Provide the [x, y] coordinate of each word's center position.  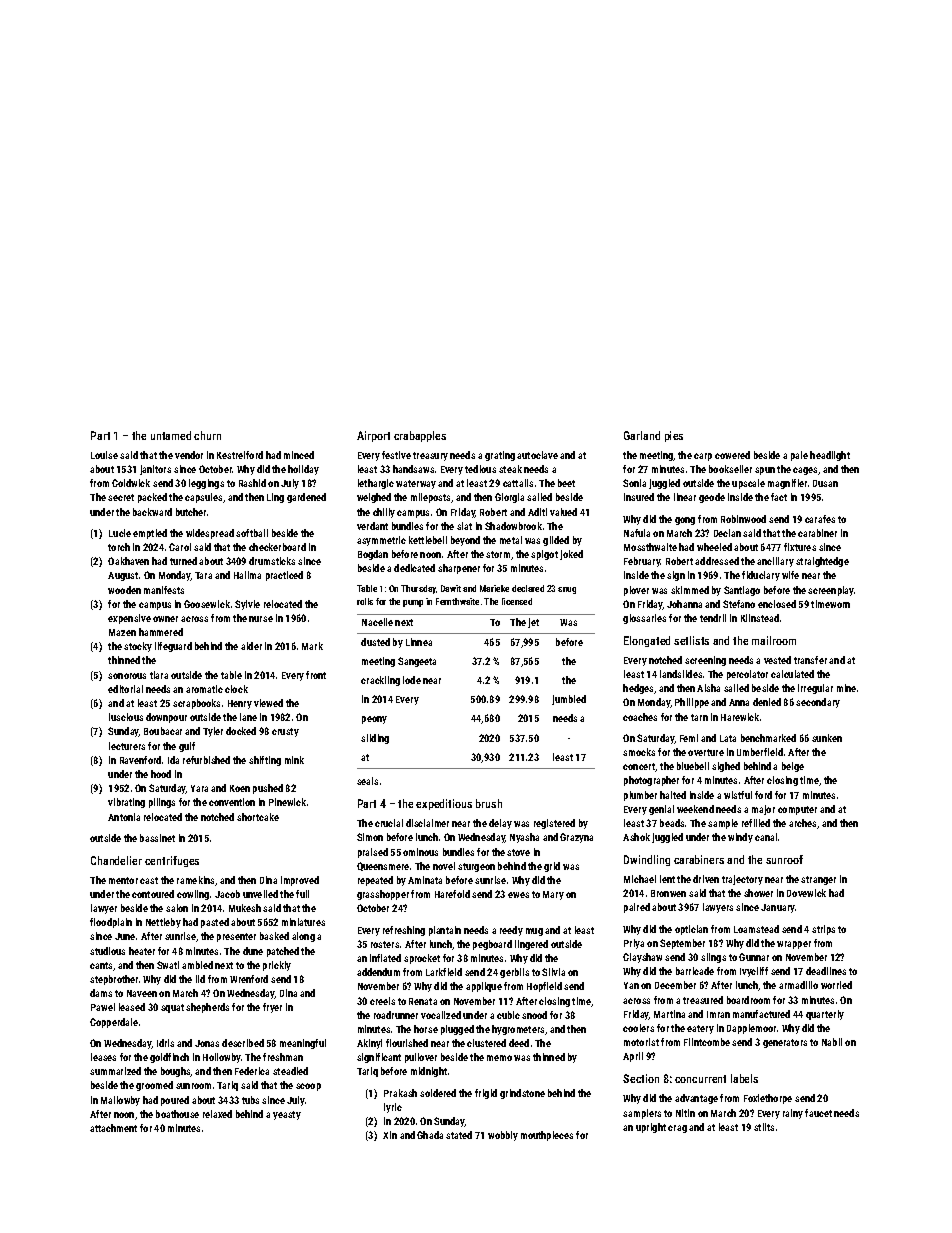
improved [300, 881]
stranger [818, 880]
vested [777, 660]
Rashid [252, 483]
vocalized [441, 1015]
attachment [113, 1128]
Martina [669, 1014]
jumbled [569, 700]
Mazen [122, 632]
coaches [640, 717]
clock [236, 689]
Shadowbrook [513, 526]
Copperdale [114, 1023]
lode [412, 680]
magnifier [787, 484]
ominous [420, 852]
